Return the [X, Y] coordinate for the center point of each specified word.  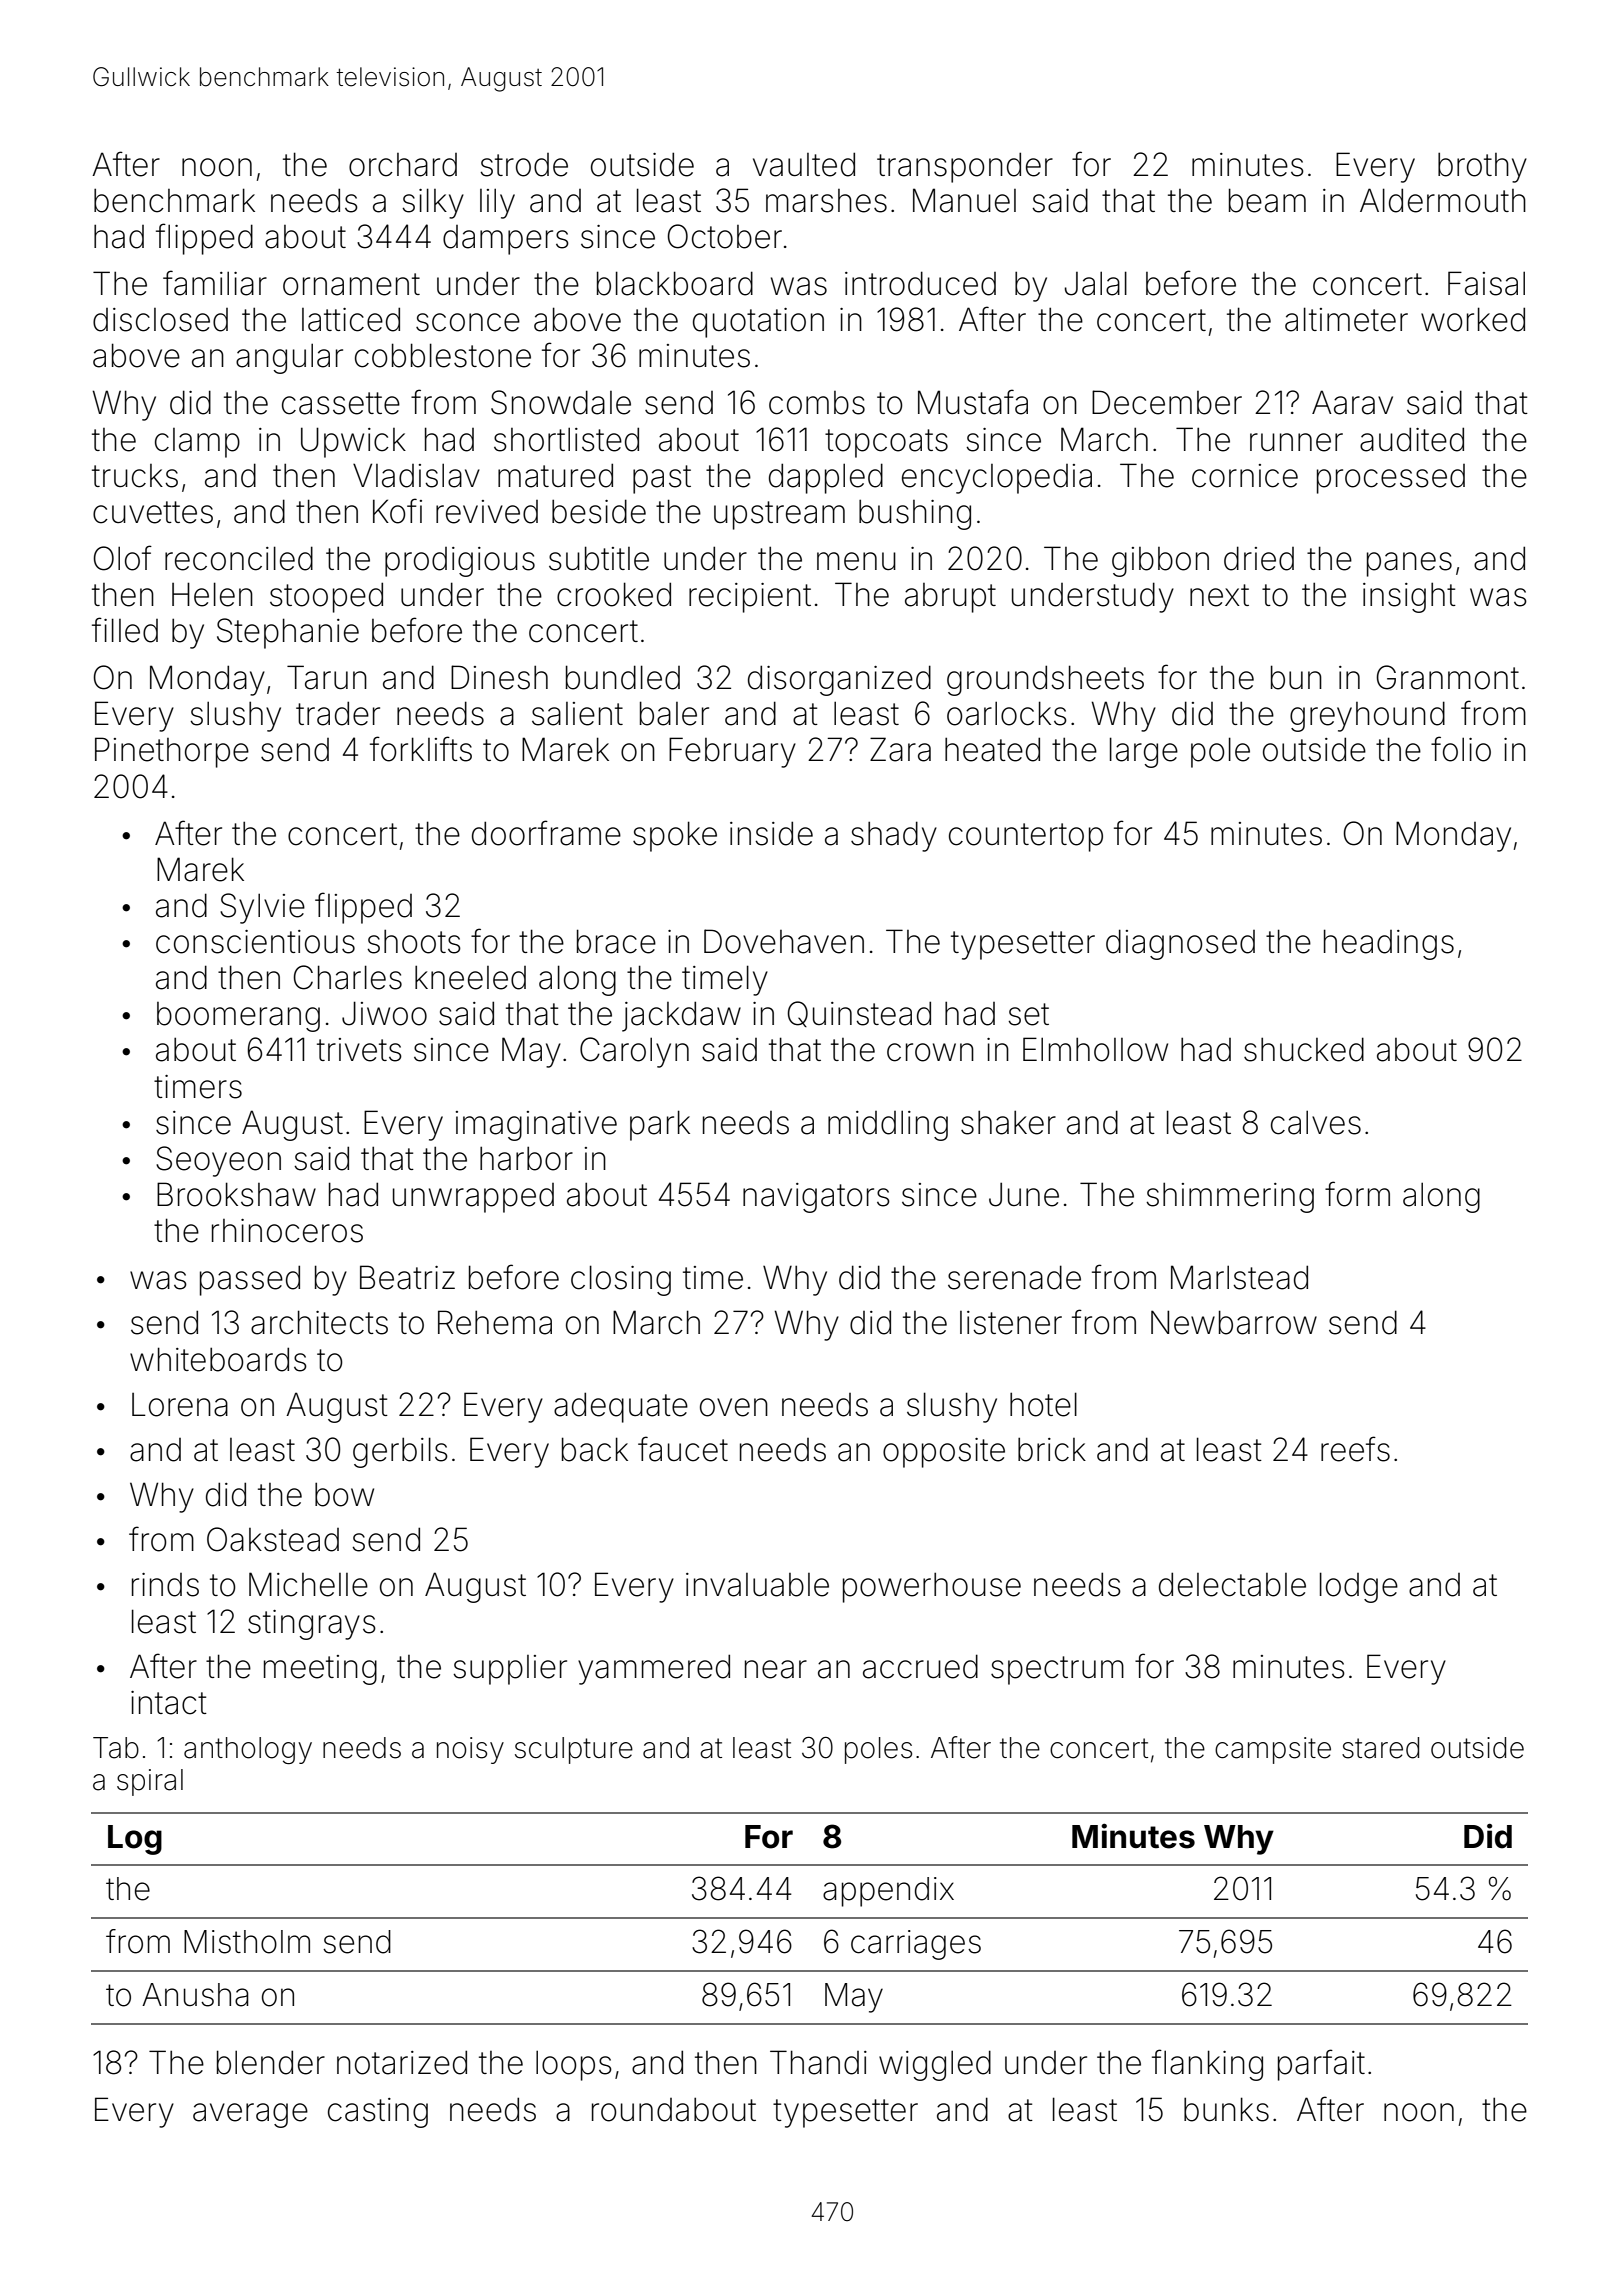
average [250, 2115]
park [660, 1125]
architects [319, 1322]
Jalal [1096, 283]
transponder [965, 167]
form [1357, 1194]
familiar [215, 283]
